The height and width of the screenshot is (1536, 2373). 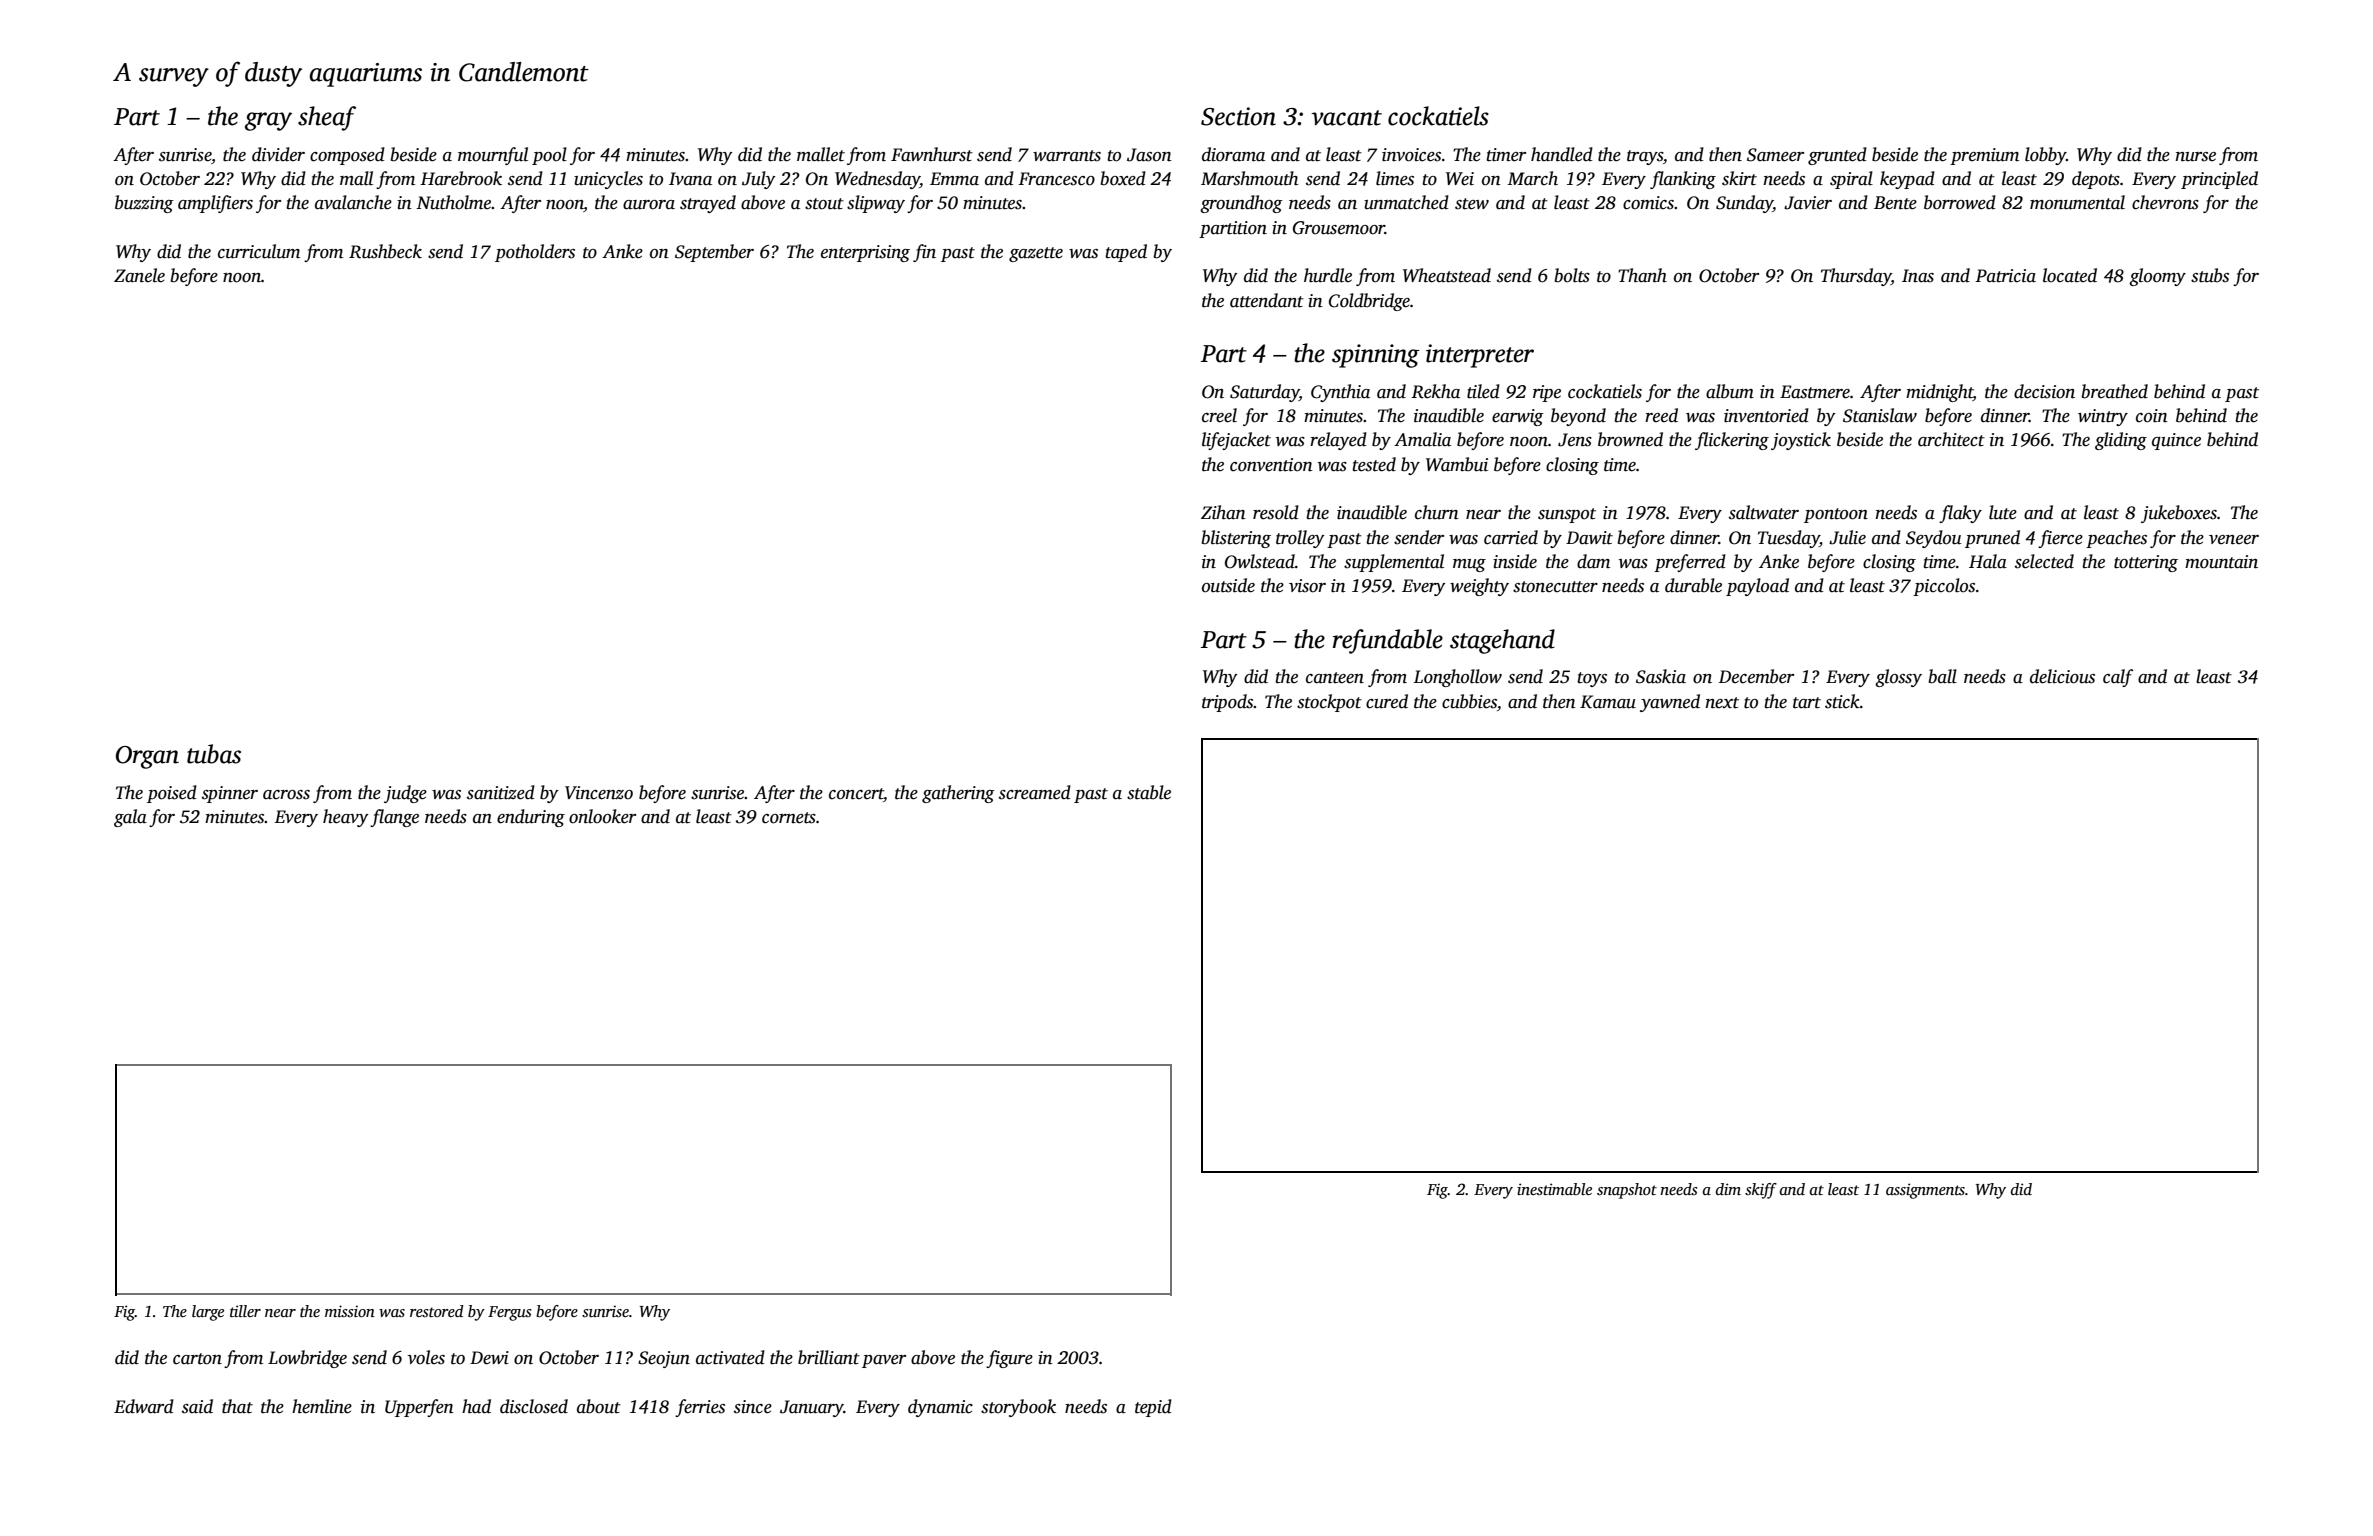 I want to click on Sameer, so click(x=1775, y=155).
